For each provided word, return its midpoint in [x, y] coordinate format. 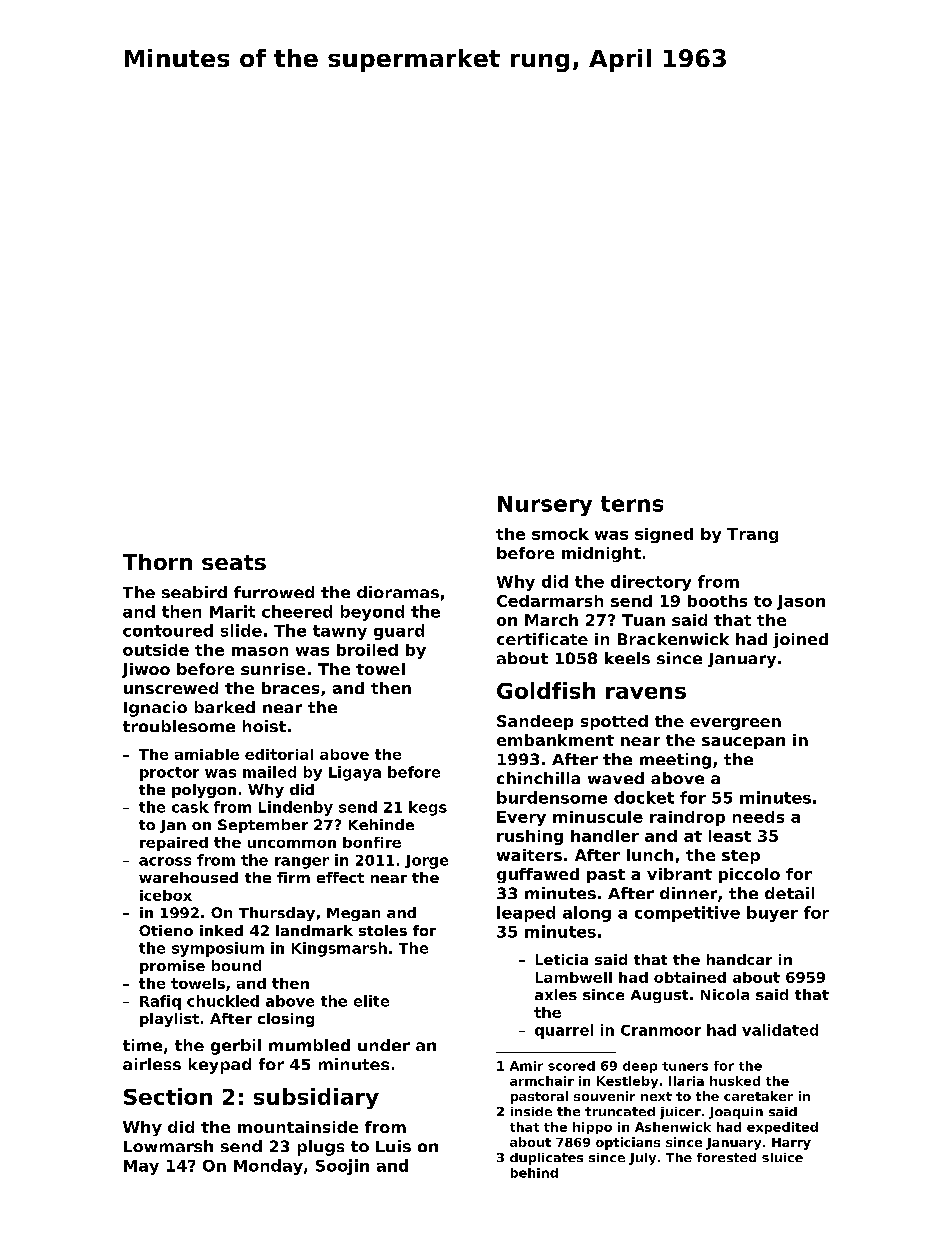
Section [168, 1096]
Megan [353, 914]
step [741, 857]
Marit [232, 611]
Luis [393, 1146]
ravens [646, 693]
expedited [782, 1128]
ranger [302, 863]
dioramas [398, 592]
